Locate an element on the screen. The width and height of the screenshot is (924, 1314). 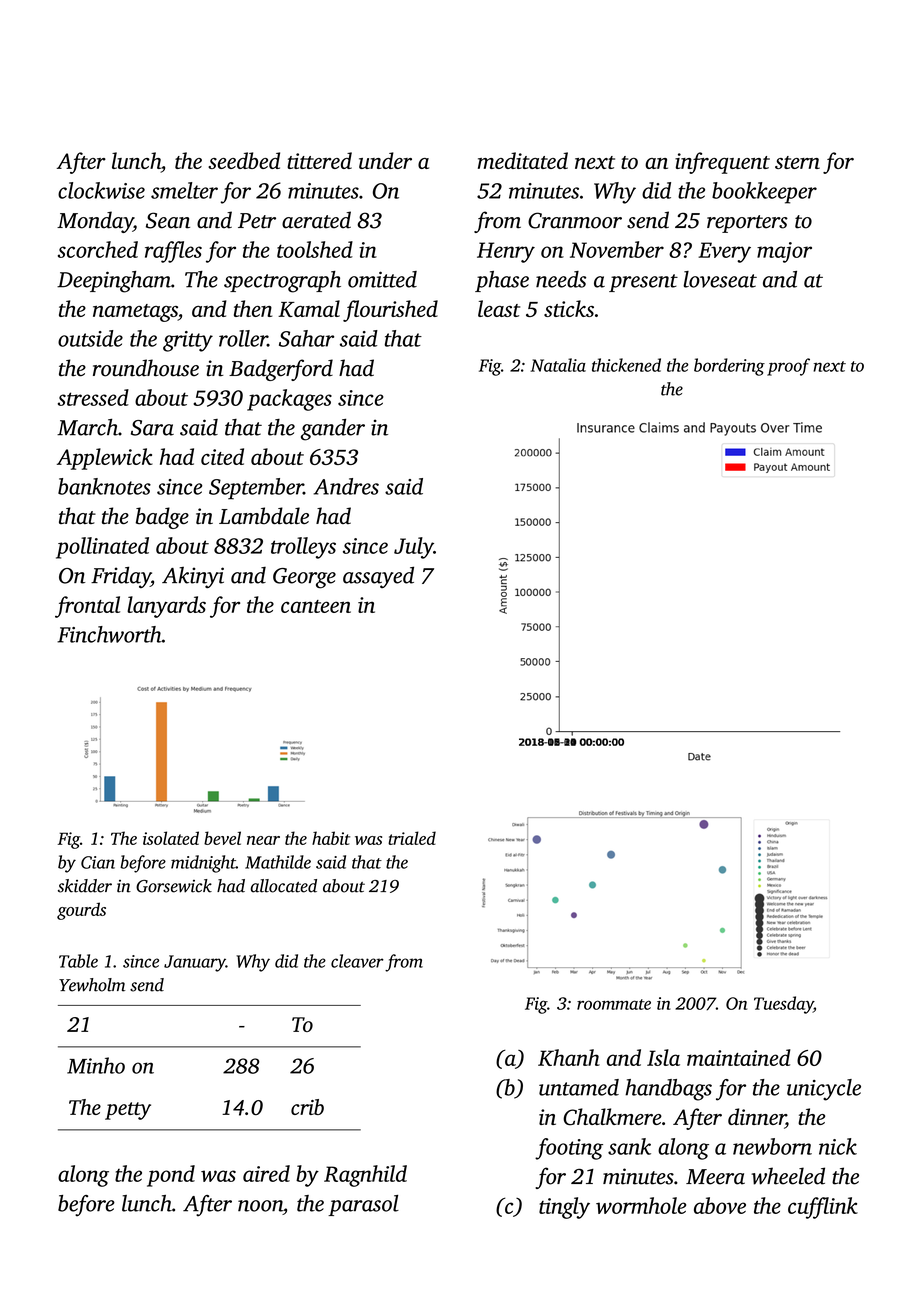
seedbed is located at coordinates (244, 160).
